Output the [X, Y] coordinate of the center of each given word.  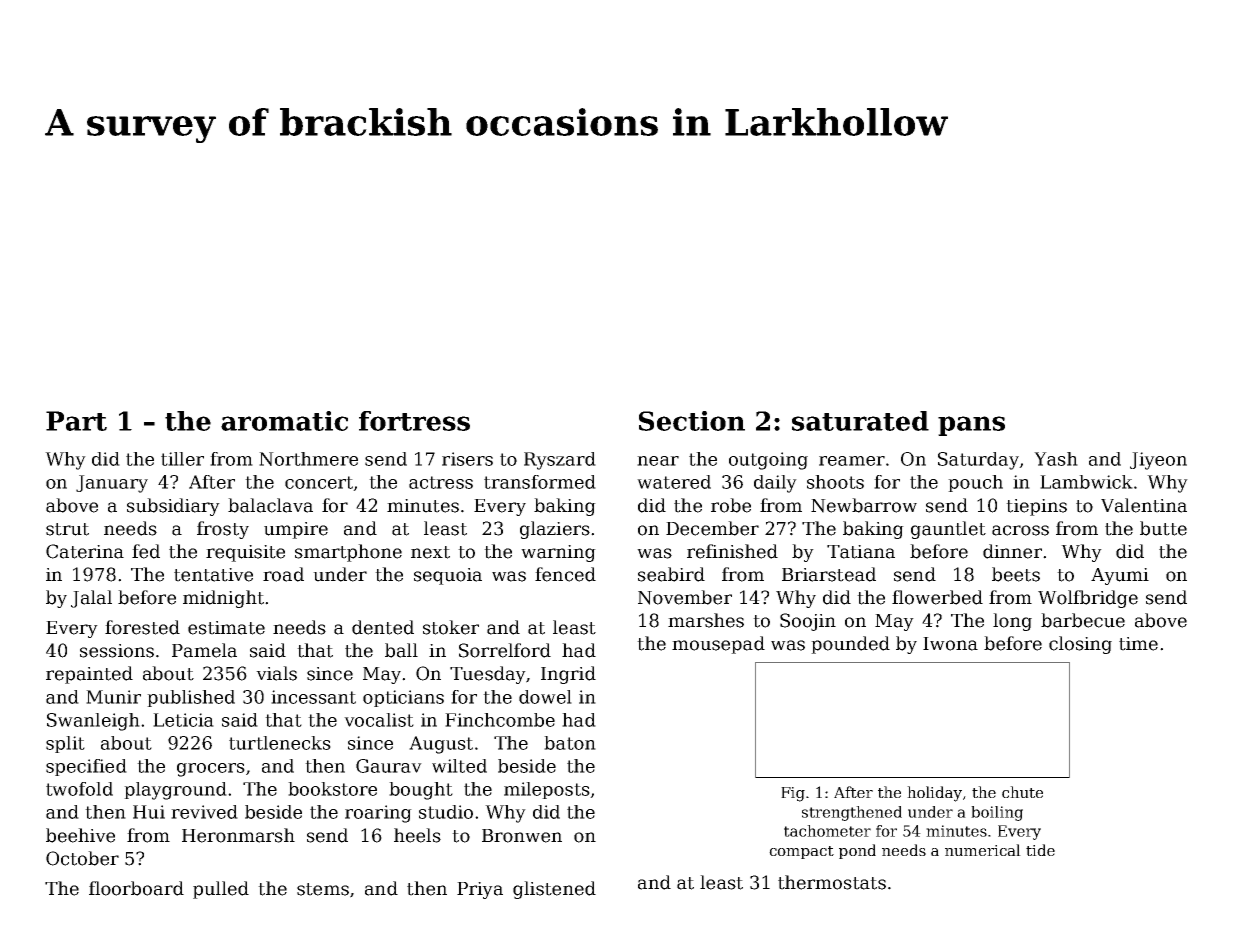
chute [1022, 792]
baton [570, 743]
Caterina [85, 551]
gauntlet [948, 530]
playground [175, 791]
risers [467, 459]
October [82, 858]
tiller [182, 459]
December [712, 528]
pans [971, 426]
